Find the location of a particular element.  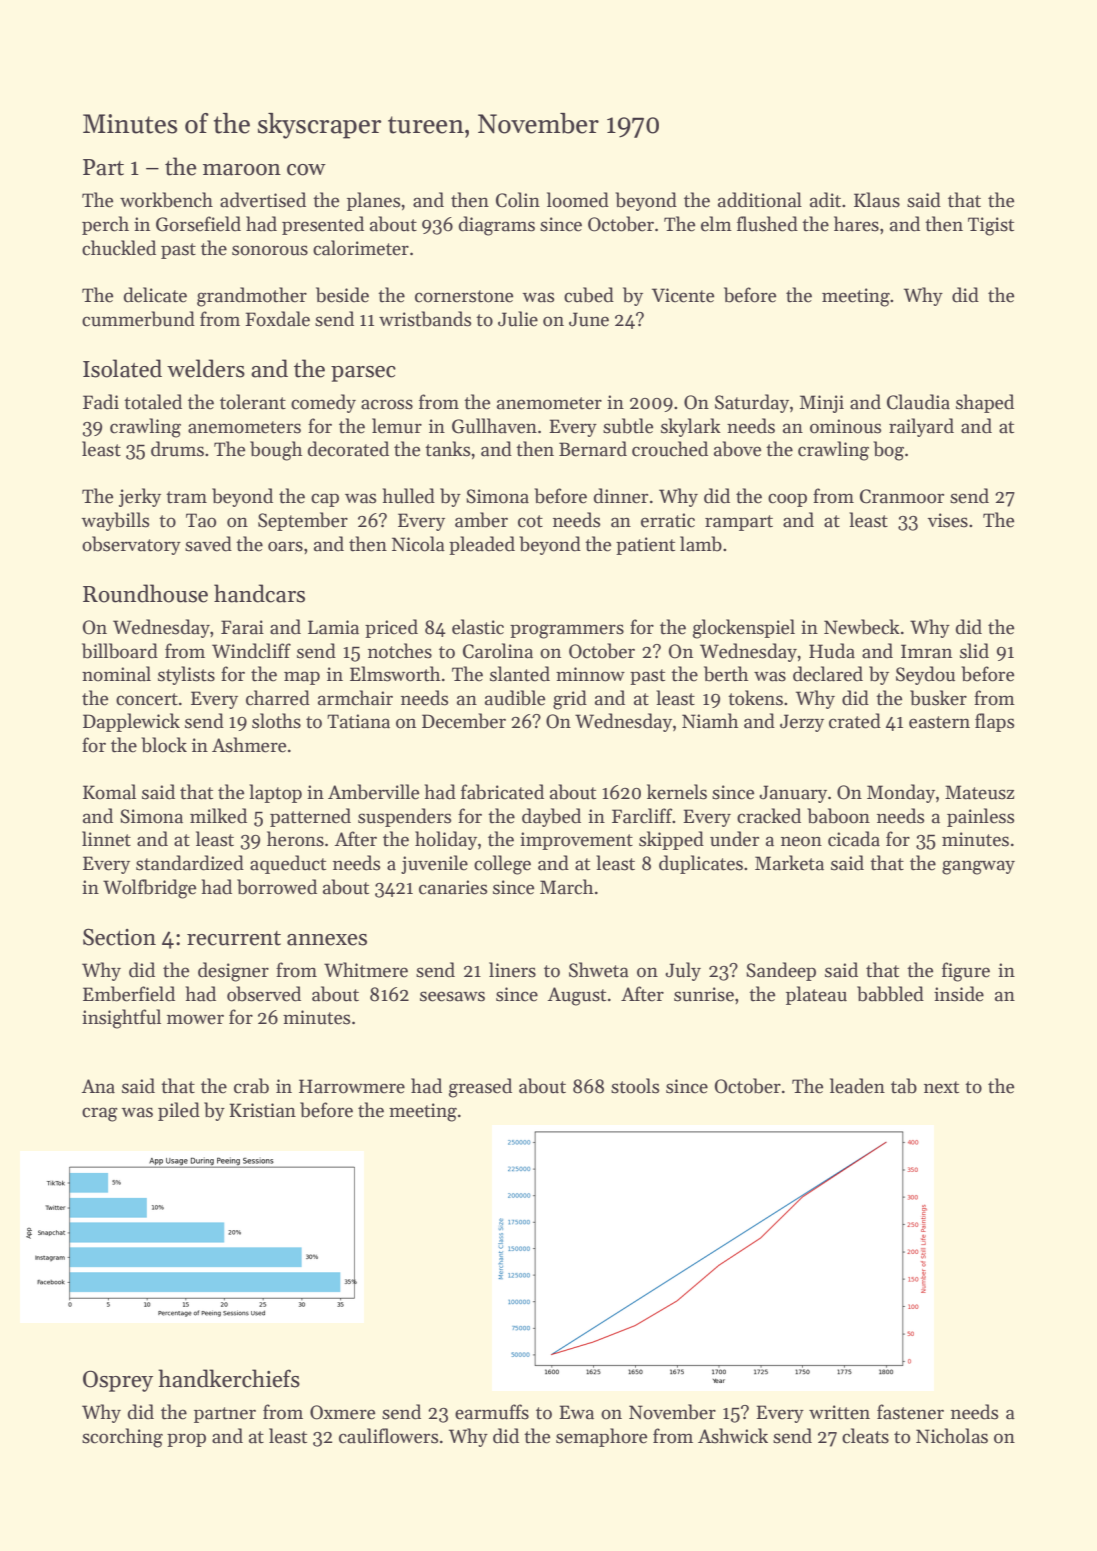

gangway is located at coordinates (978, 867).
